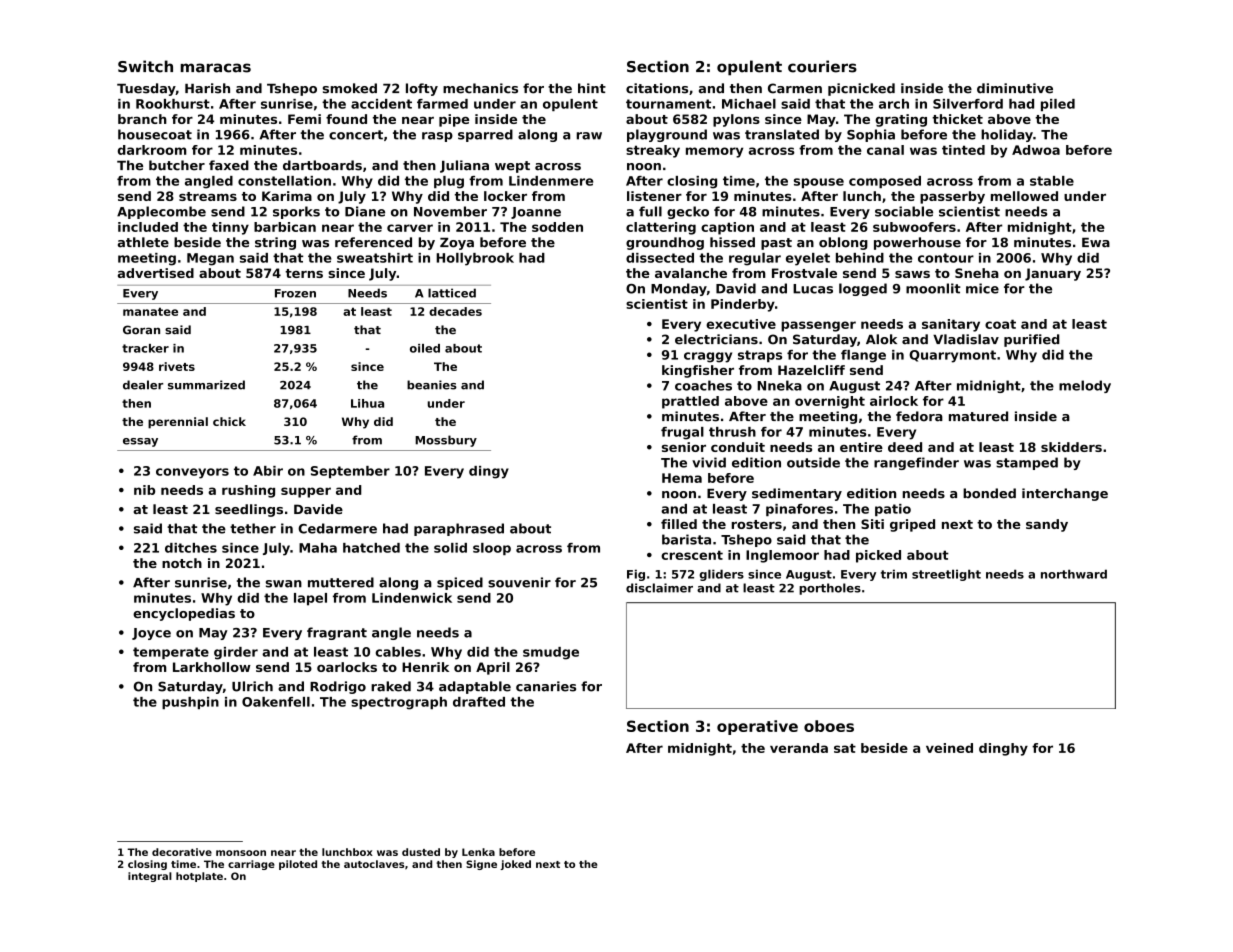 This screenshot has height=952, width=1233. Describe the element at coordinates (298, 865) in the screenshot. I see `piloted` at that location.
